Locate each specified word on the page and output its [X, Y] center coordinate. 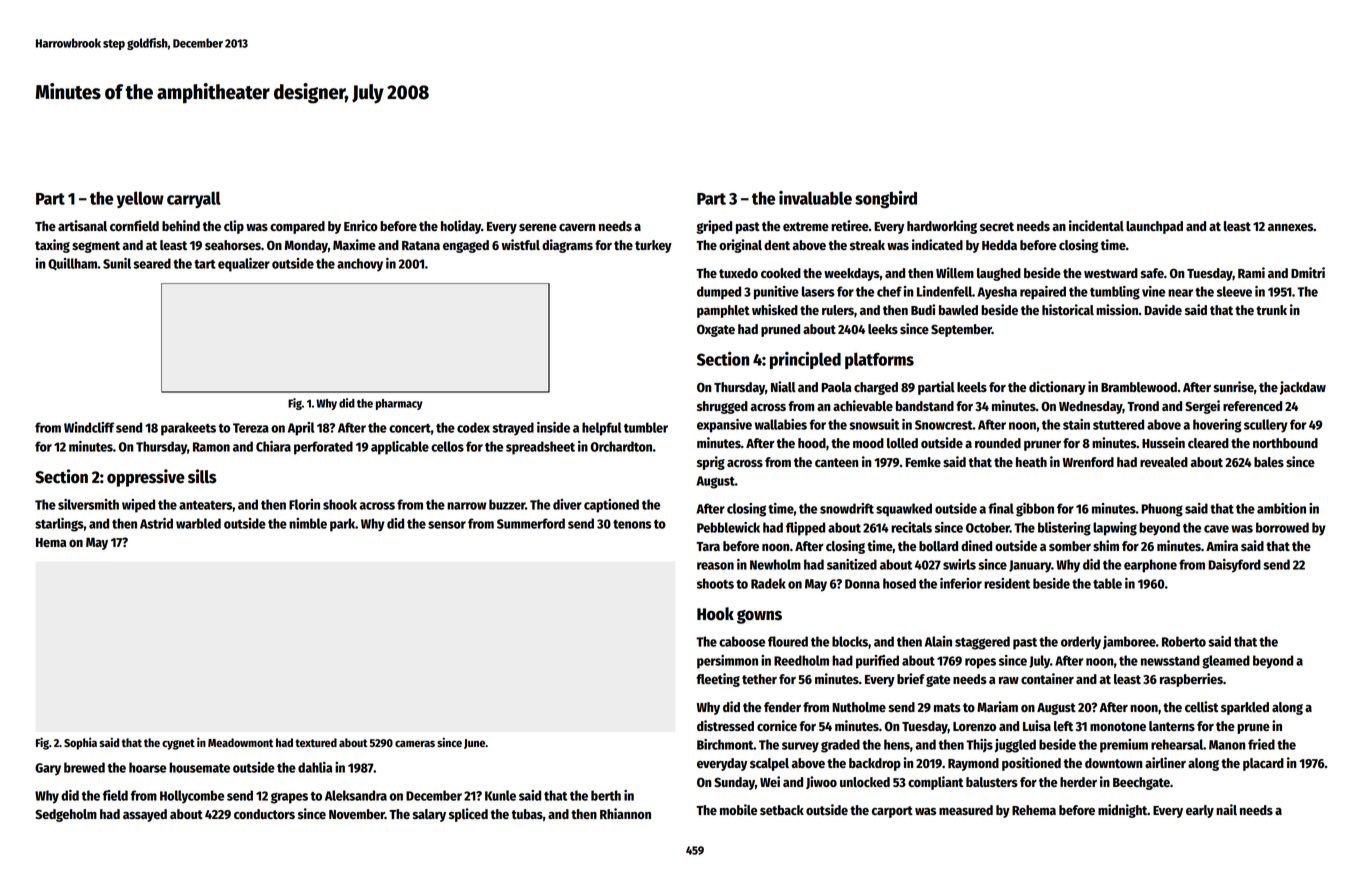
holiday [461, 227]
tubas [527, 814]
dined [976, 545]
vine [1153, 291]
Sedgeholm [66, 815]
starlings [59, 525]
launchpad [1154, 227]
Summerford [531, 523]
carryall [194, 199]
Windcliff [89, 427]
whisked [775, 309]
